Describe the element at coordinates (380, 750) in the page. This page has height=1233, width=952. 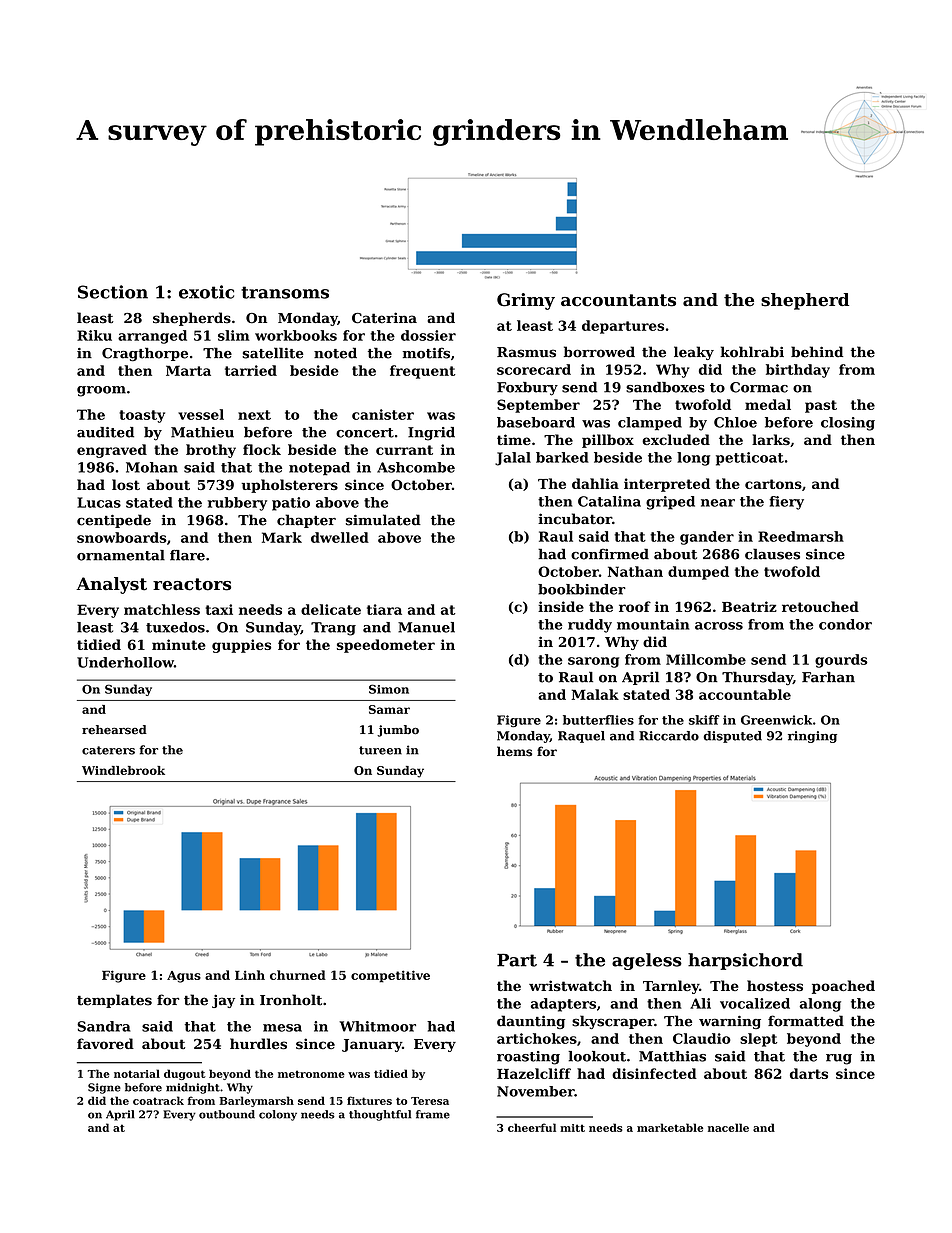
I see `tureen` at that location.
